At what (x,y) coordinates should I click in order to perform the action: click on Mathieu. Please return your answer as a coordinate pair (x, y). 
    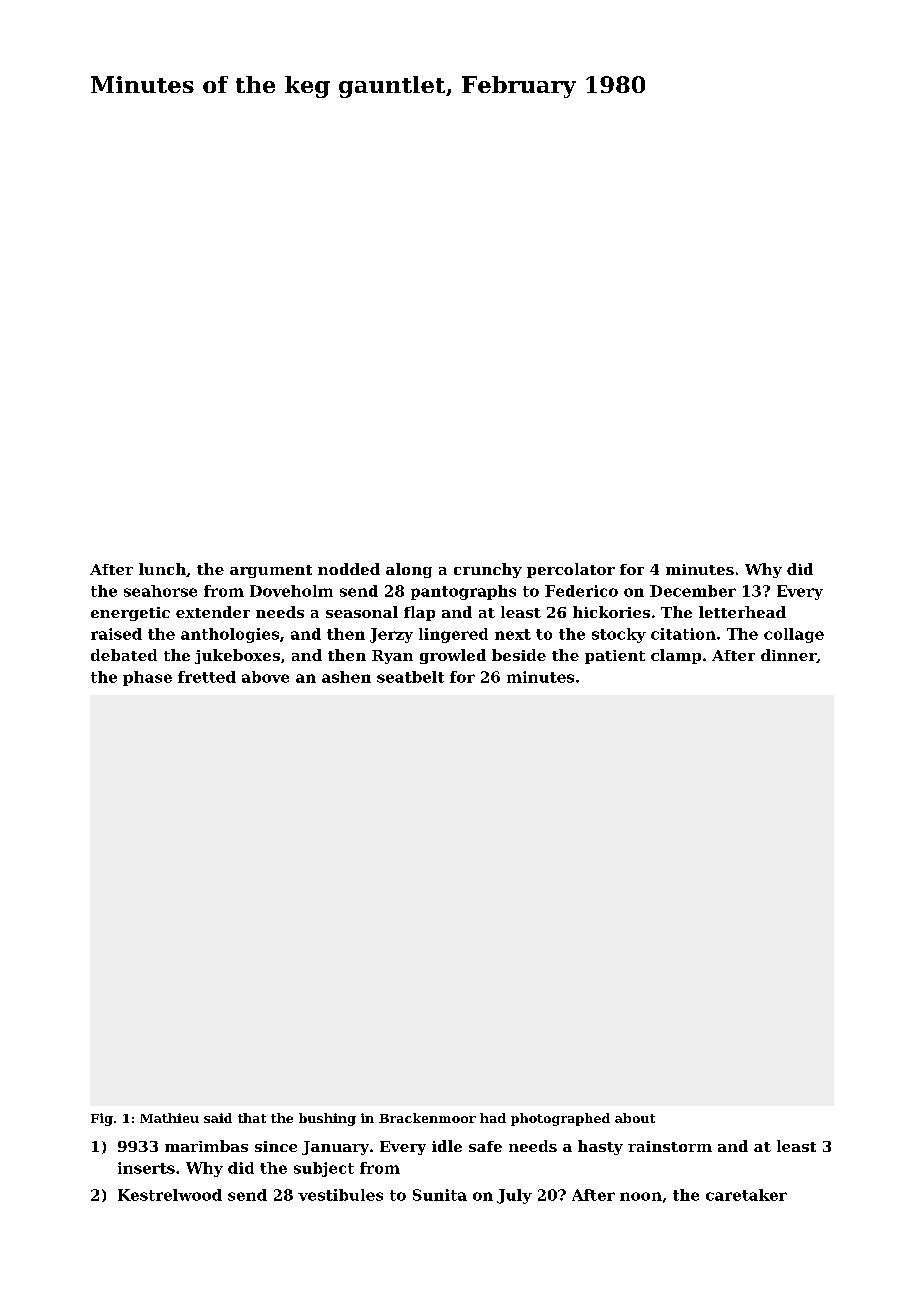
    Looking at the image, I should click on (169, 1118).
